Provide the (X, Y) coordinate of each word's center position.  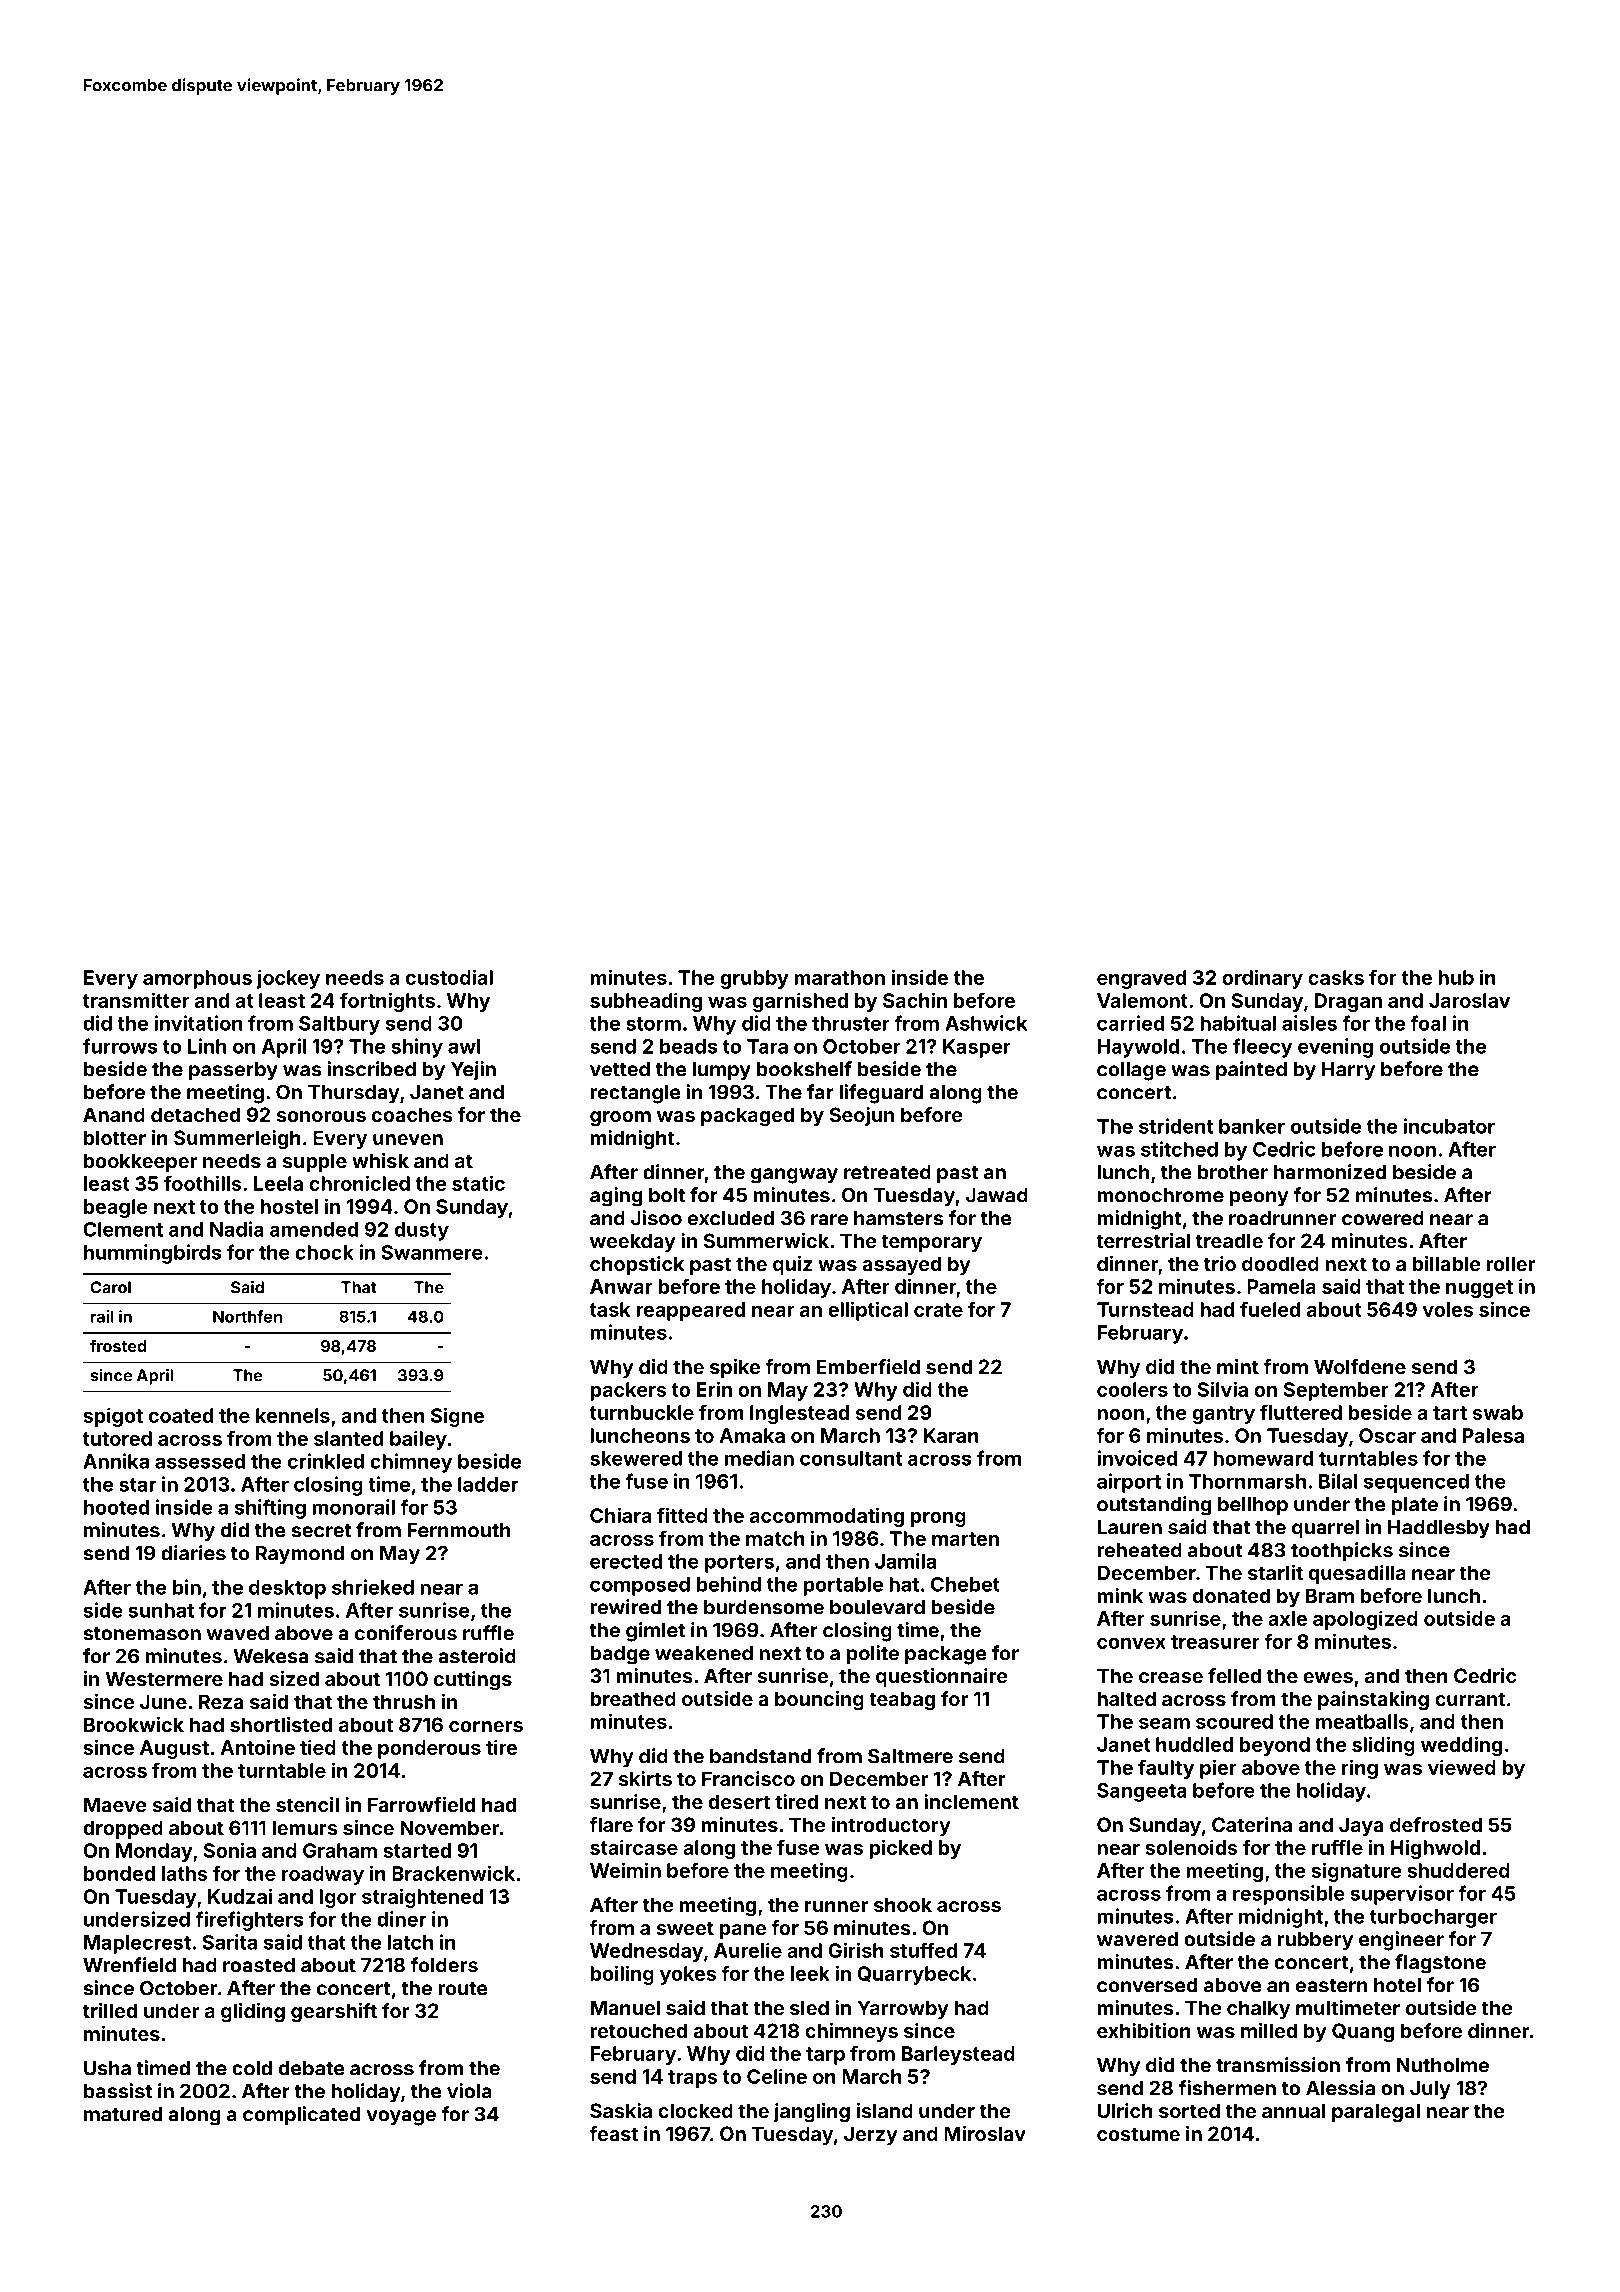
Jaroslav (1469, 1000)
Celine (777, 2076)
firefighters (249, 1921)
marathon (839, 977)
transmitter (136, 1000)
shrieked (373, 1587)
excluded (731, 1218)
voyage (401, 2118)
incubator (1449, 1126)
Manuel (625, 2007)
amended (314, 1229)
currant (1470, 1699)
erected (626, 1561)
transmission (1278, 2065)
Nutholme (1443, 2065)
